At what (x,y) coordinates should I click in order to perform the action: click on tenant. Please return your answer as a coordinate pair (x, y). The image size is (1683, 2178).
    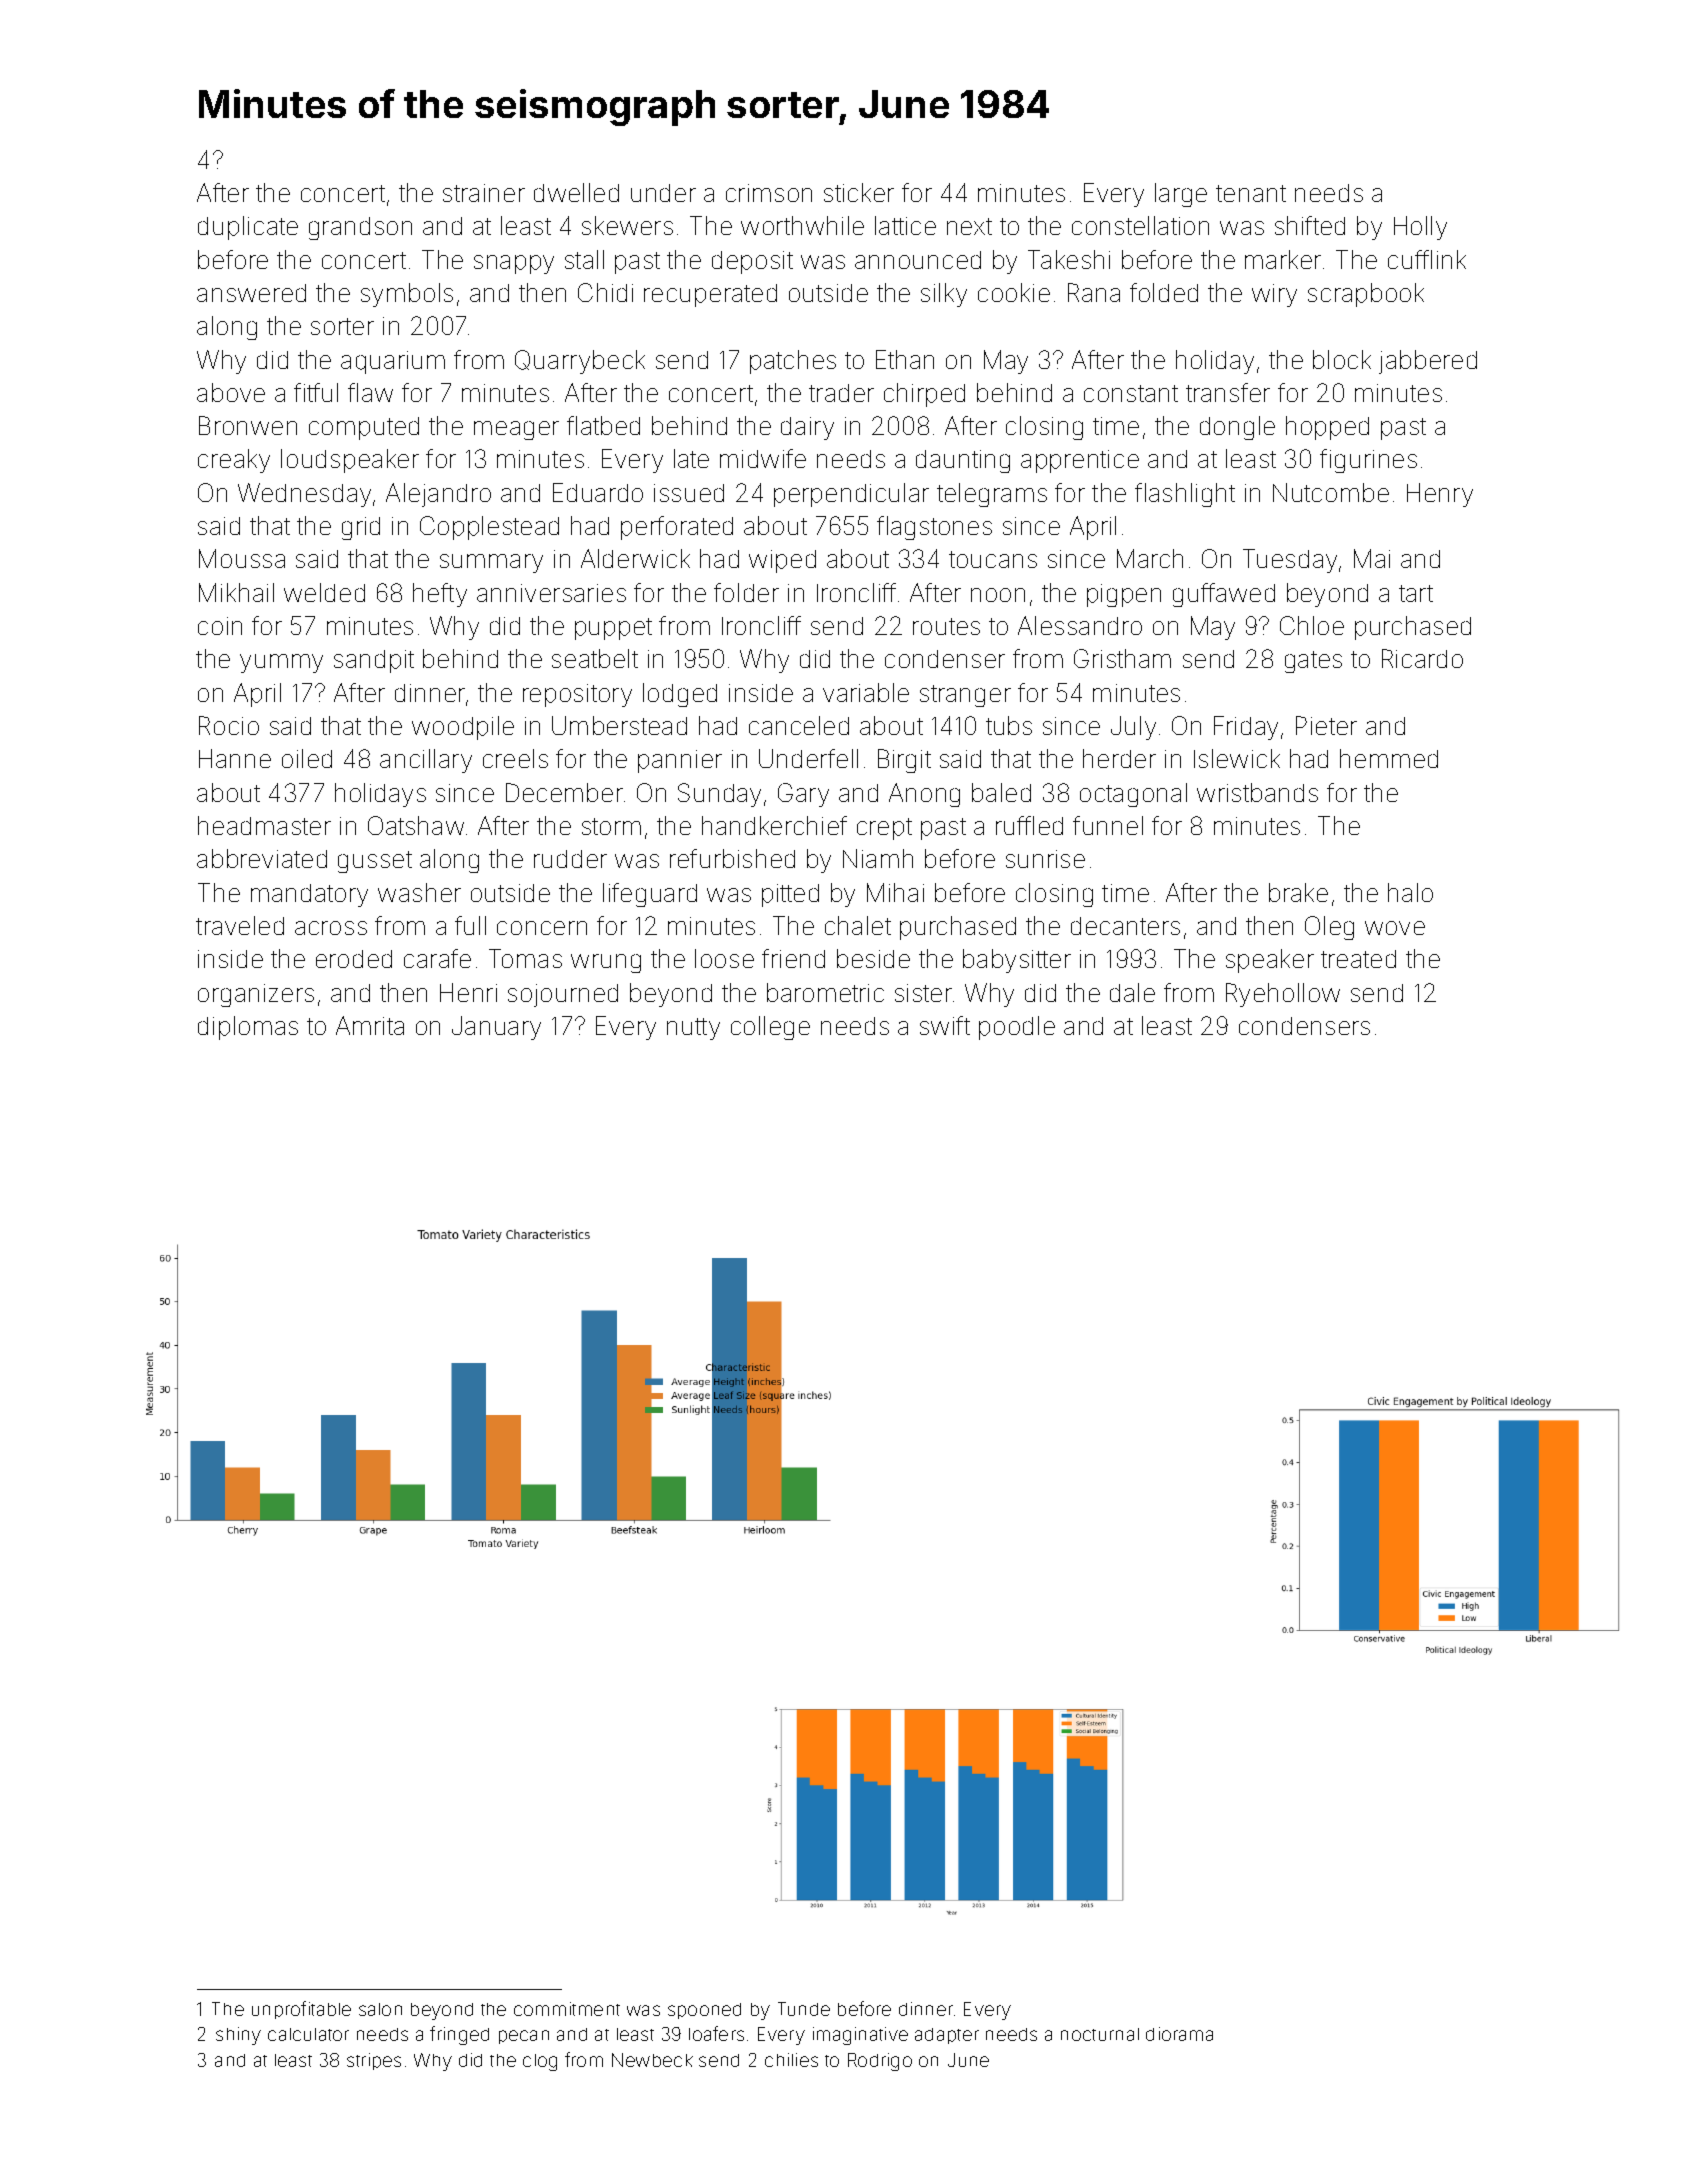
    Looking at the image, I should click on (1251, 193).
